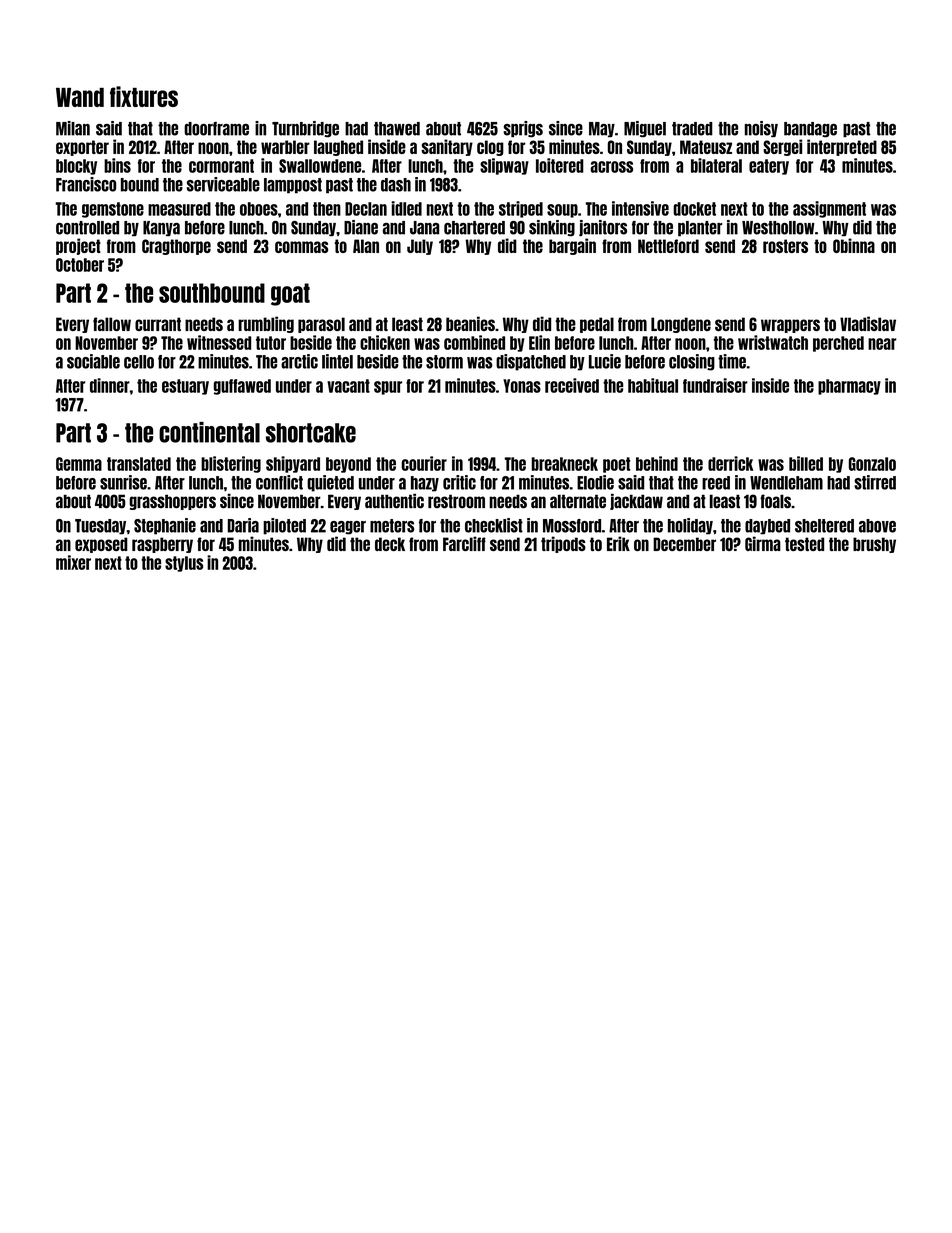 Image resolution: width=952 pixels, height=1233 pixels. I want to click on stylus, so click(184, 564).
